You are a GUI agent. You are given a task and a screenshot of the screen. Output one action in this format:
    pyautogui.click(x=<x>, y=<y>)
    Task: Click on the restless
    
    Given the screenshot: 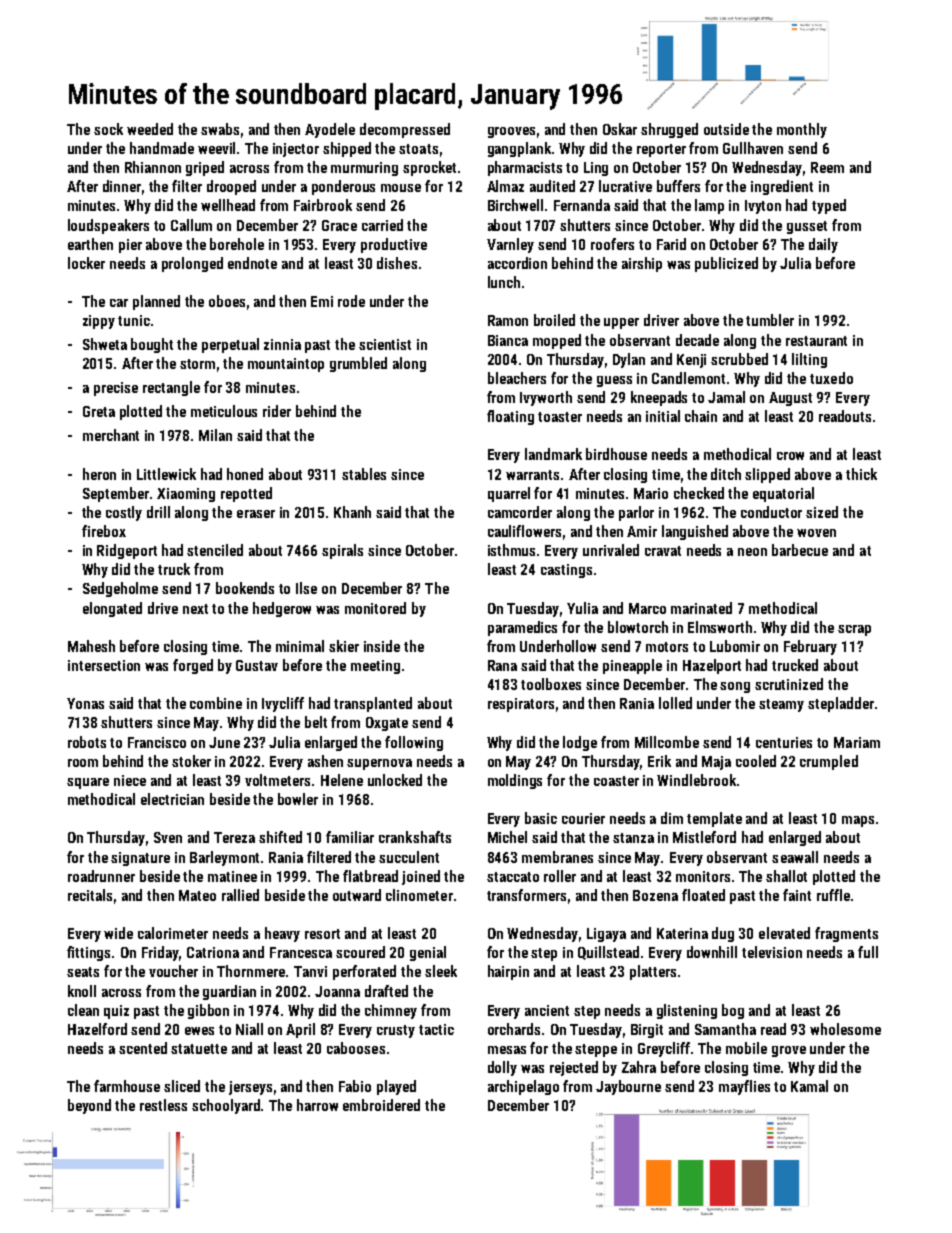 What is the action you would take?
    pyautogui.click(x=163, y=1105)
